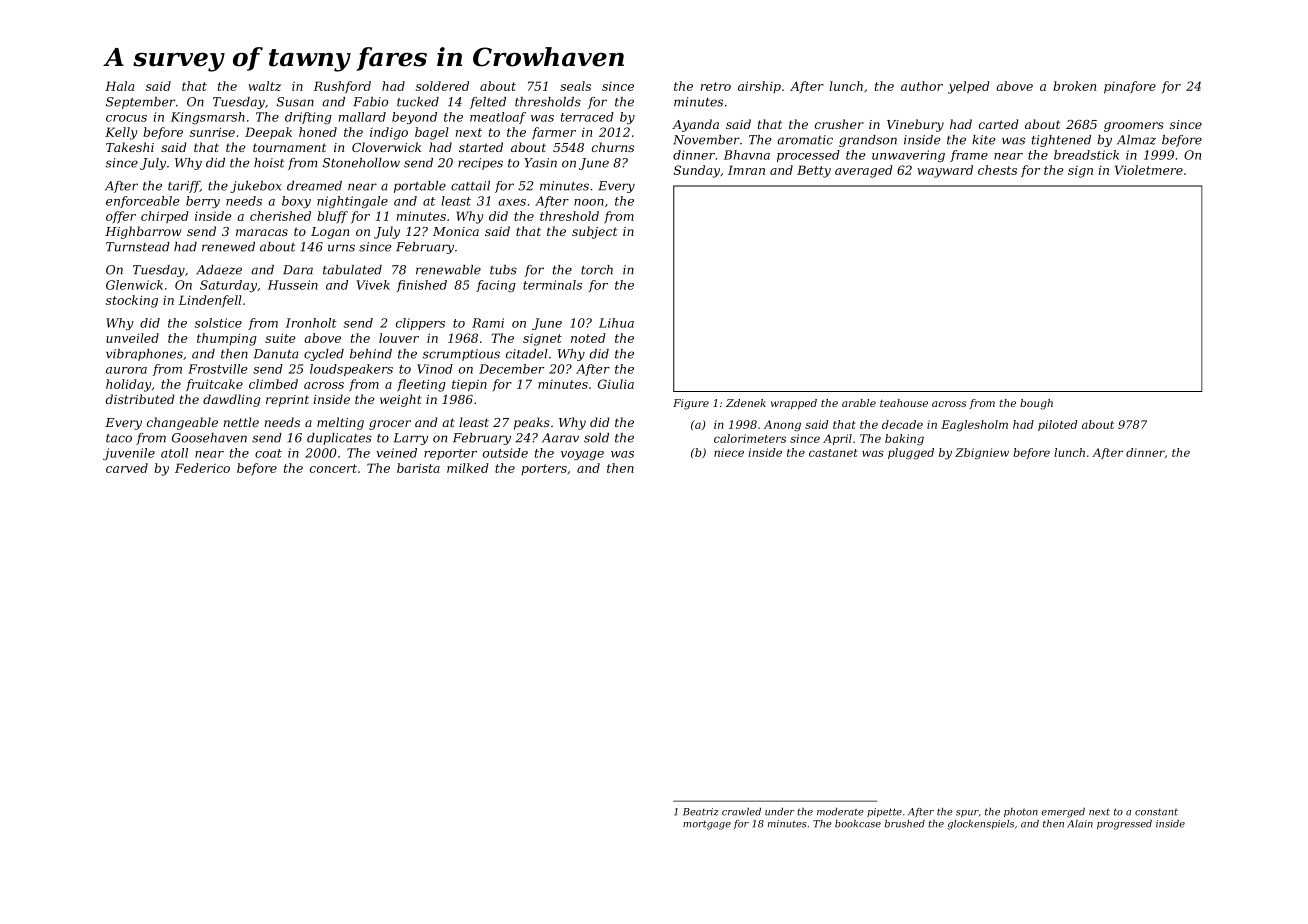 This screenshot has height=924, width=1308. What do you see at coordinates (701, 812) in the screenshot?
I see `Beatriz` at bounding box center [701, 812].
